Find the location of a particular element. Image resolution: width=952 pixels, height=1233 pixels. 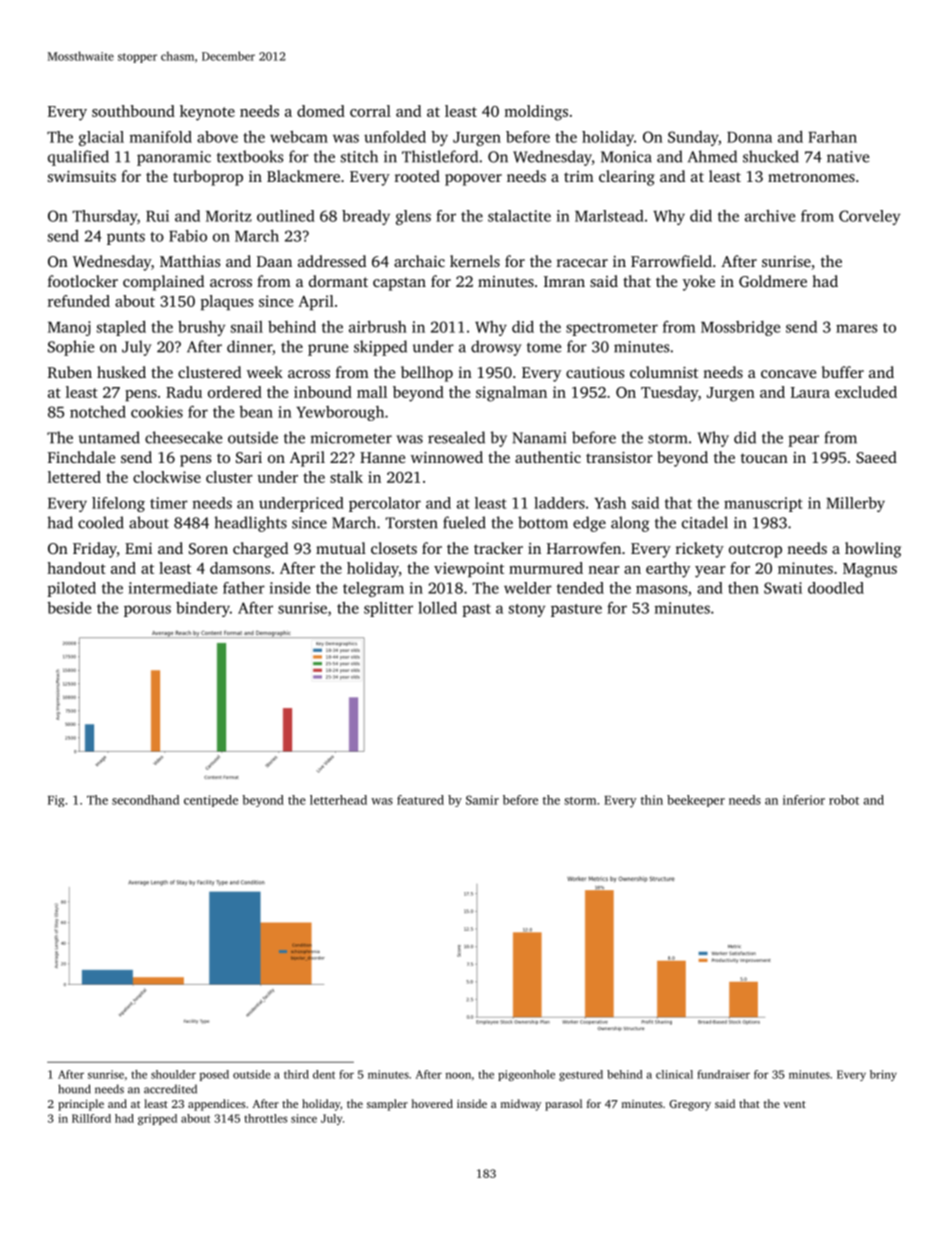

domed is located at coordinates (321, 111).
